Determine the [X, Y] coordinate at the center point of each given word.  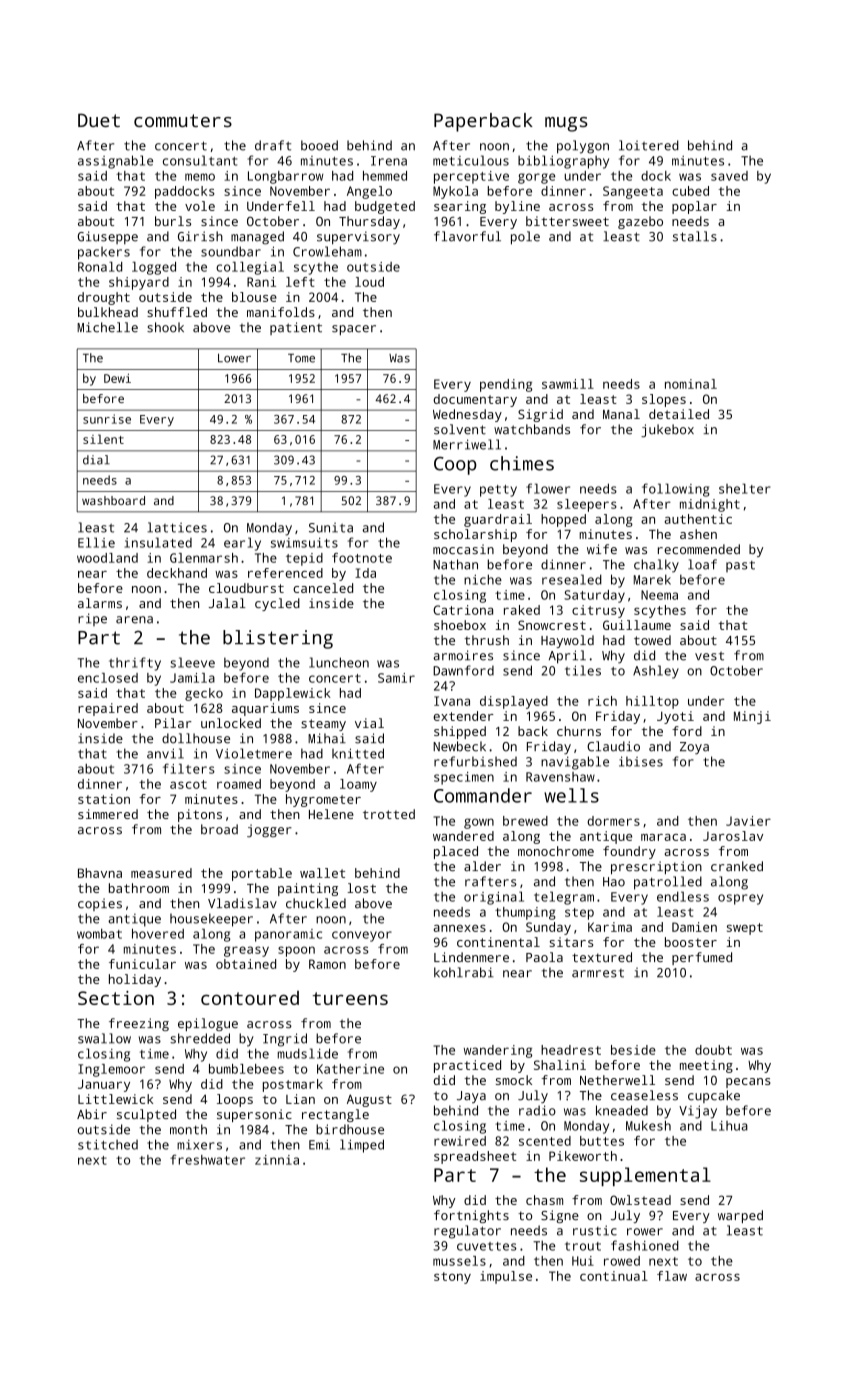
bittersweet [567, 221]
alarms [100, 603]
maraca [663, 837]
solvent [460, 429]
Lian [300, 1099]
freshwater [207, 1159]
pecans [748, 1083]
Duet [99, 120]
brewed [525, 821]
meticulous [471, 160]
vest [709, 656]
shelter [745, 488]
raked [522, 610]
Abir [92, 1114]
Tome [301, 358]
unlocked [231, 723]
